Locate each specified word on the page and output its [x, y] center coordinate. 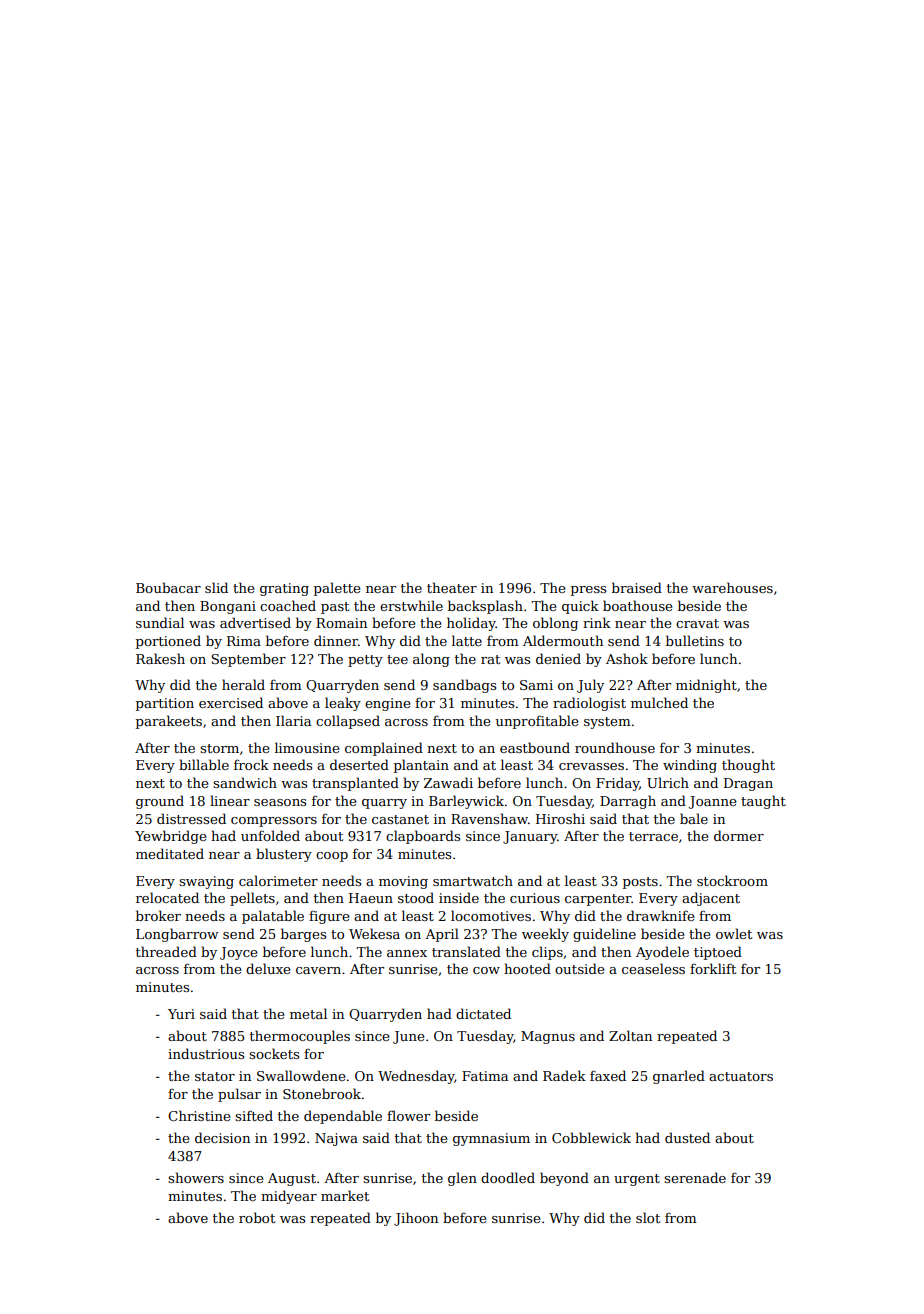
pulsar [239, 1095]
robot [257, 1217]
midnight [706, 686]
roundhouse [615, 747]
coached [288, 605]
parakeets [169, 722]
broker [158, 915]
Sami [536, 685]
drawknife [660, 915]
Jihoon [416, 1219]
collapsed [348, 722]
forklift [713, 968]
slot [648, 1217]
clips [547, 953]
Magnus [548, 1037]
